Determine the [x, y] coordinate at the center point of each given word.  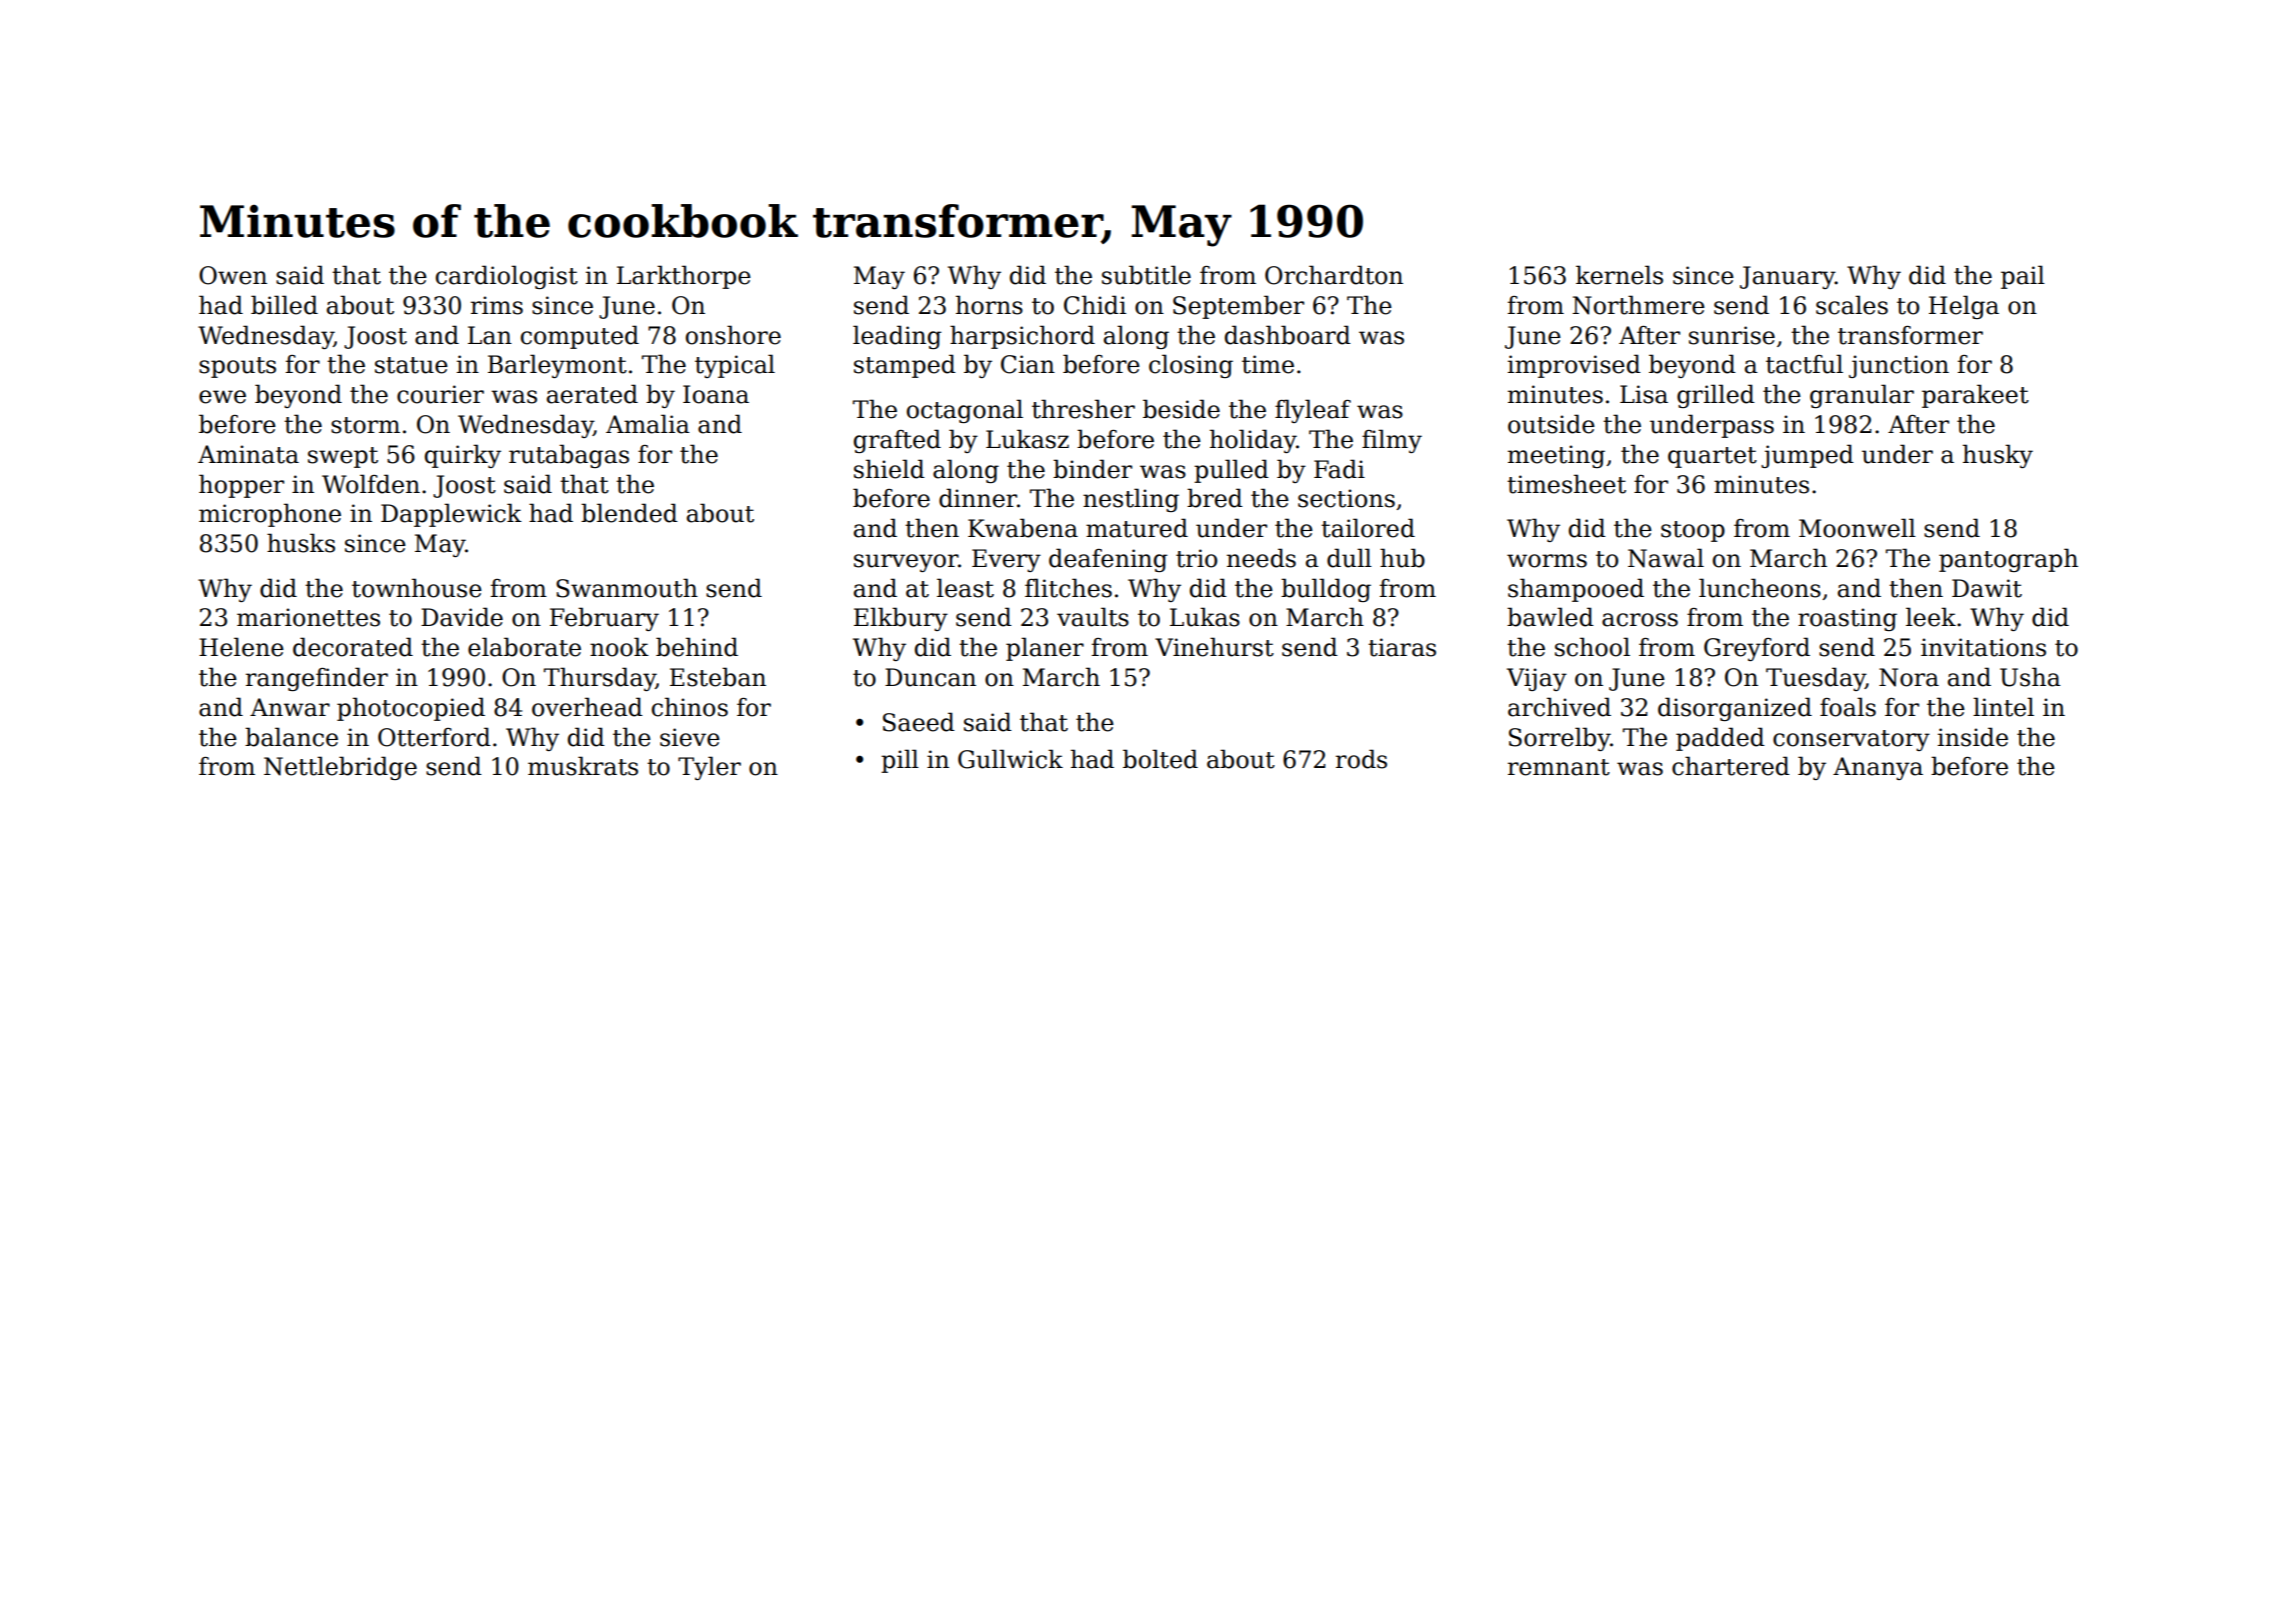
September [1238, 307]
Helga [1964, 307]
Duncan [930, 677]
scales [1852, 305]
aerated [592, 394]
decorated [353, 647]
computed [580, 337]
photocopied [411, 709]
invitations [1983, 647]
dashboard [1288, 335]
